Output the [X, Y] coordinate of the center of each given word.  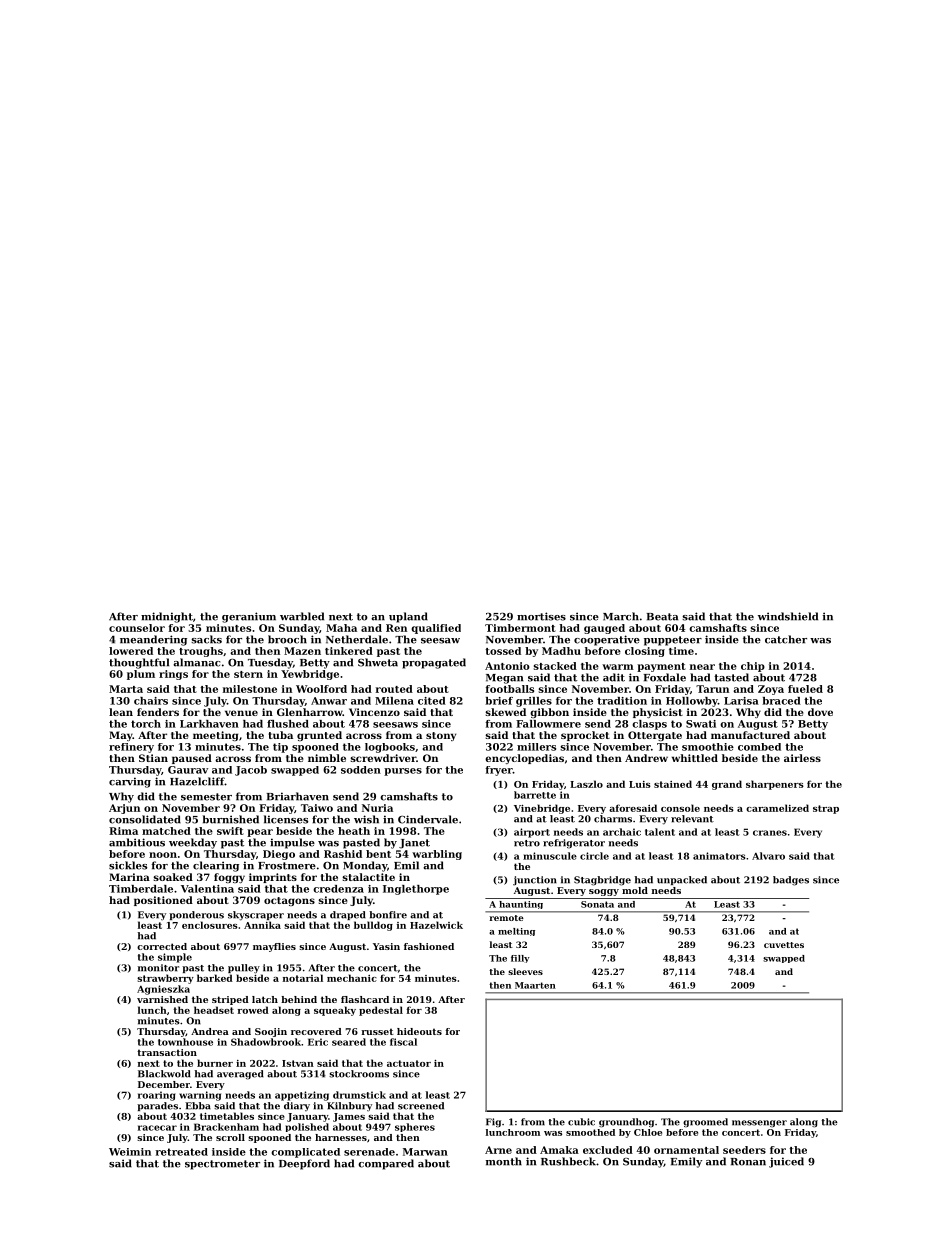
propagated [434, 663]
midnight [167, 617]
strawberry [165, 979]
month [504, 1161]
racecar [157, 1128]
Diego [279, 855]
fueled [805, 689]
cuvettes [784, 945]
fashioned [429, 946]
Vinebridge [542, 809]
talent [660, 832]
